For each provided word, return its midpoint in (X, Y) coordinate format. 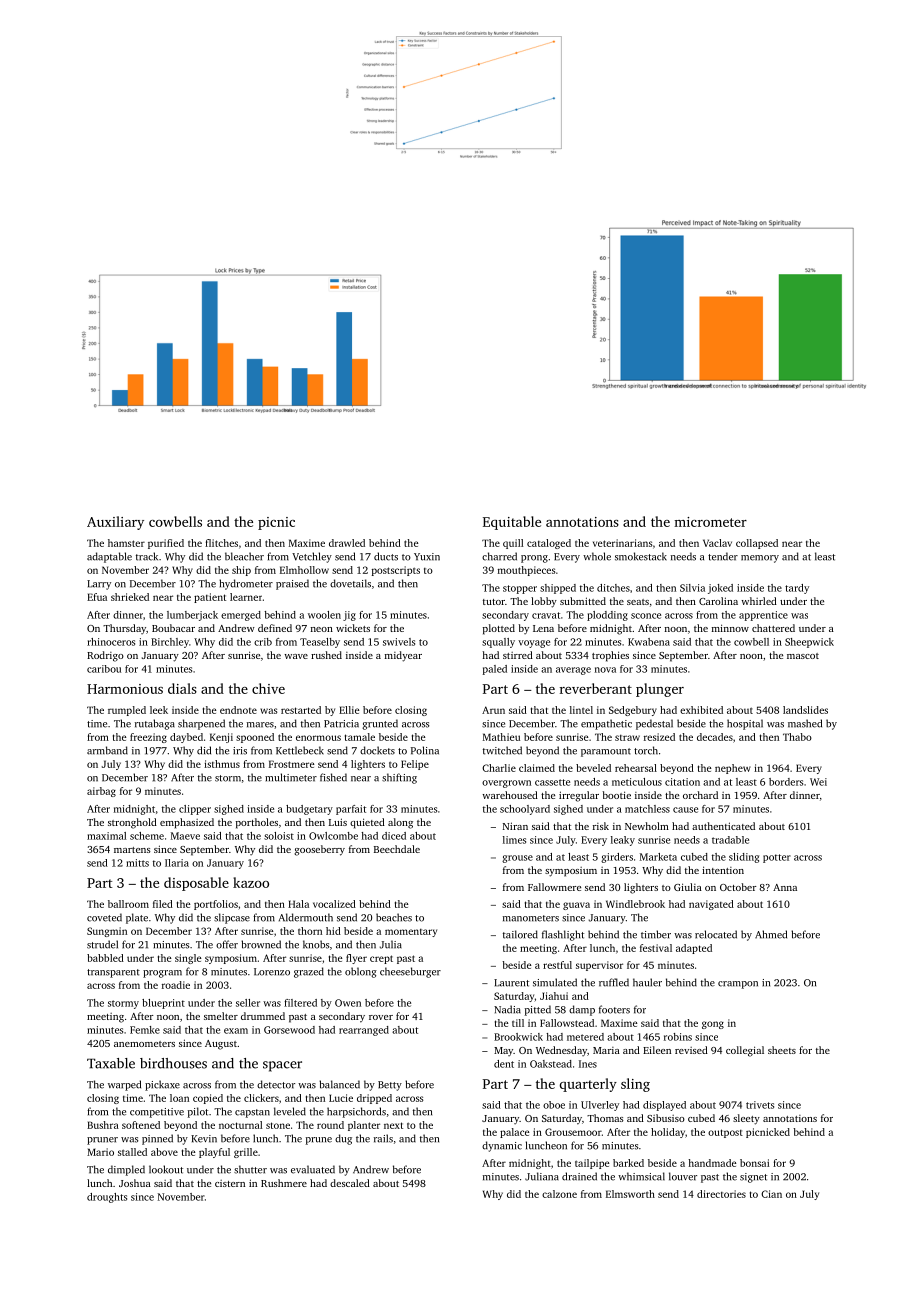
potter (777, 858)
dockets (377, 750)
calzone (559, 1194)
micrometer (710, 522)
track (147, 556)
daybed (186, 738)
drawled (347, 543)
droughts (107, 1198)
